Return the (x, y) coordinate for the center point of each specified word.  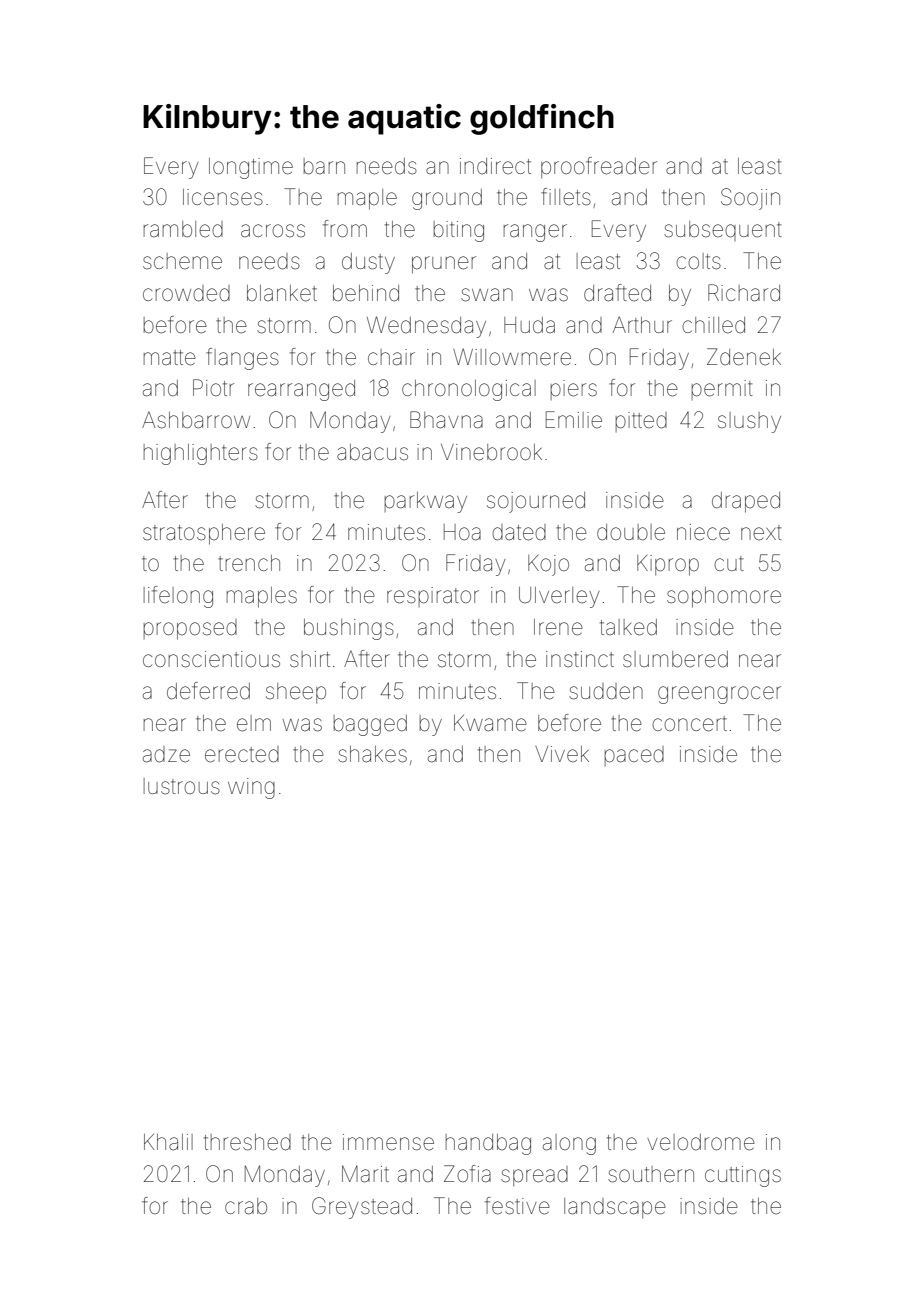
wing (251, 788)
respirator (433, 597)
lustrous (182, 786)
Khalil (168, 1142)
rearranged (301, 390)
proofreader (599, 168)
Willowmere (512, 357)
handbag (488, 1144)
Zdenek (744, 357)
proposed (190, 629)
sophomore (724, 597)
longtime (251, 168)
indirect (495, 166)
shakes (372, 754)
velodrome (701, 1142)
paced (634, 756)
